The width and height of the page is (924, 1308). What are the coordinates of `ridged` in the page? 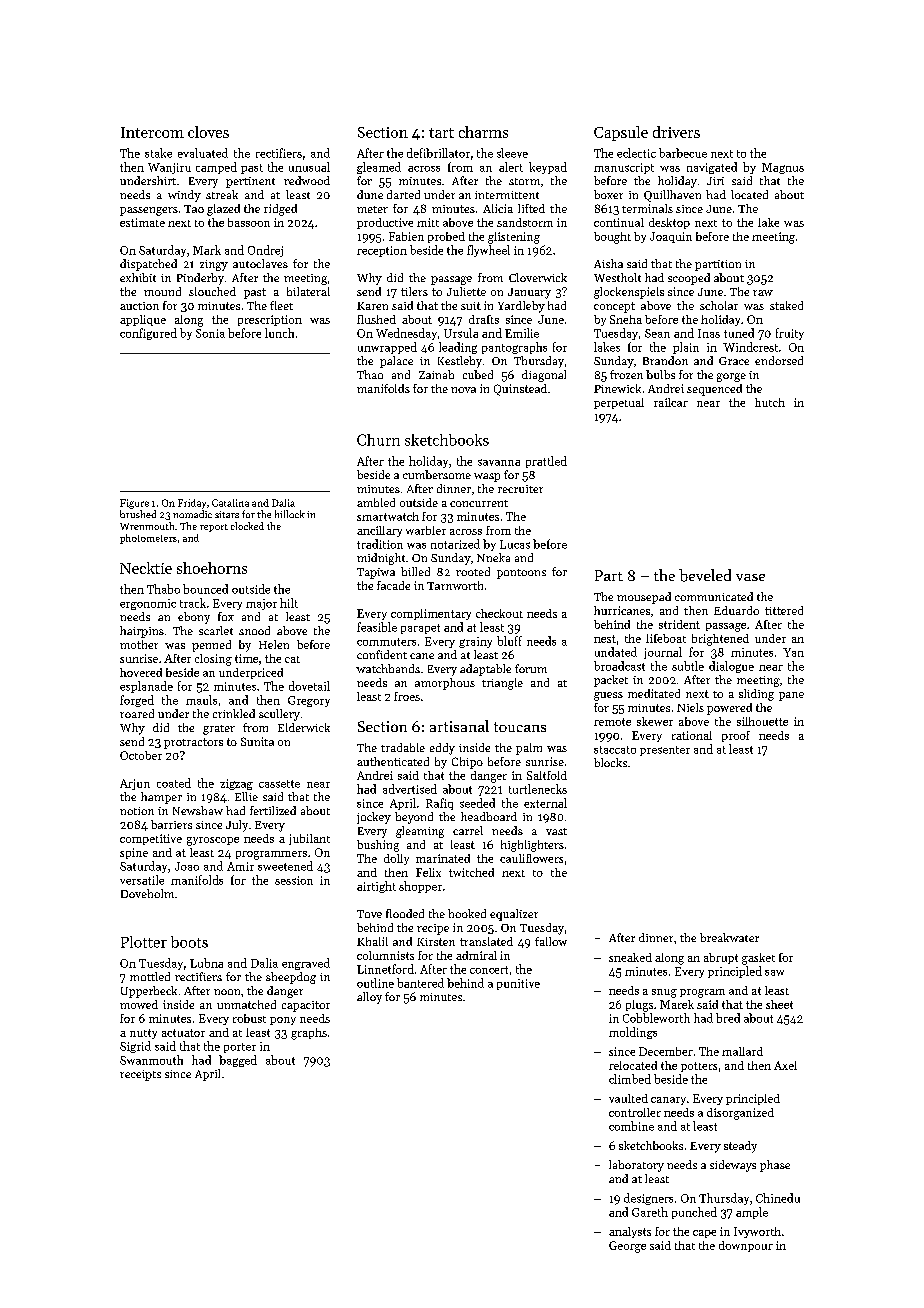 It's located at (280, 210).
